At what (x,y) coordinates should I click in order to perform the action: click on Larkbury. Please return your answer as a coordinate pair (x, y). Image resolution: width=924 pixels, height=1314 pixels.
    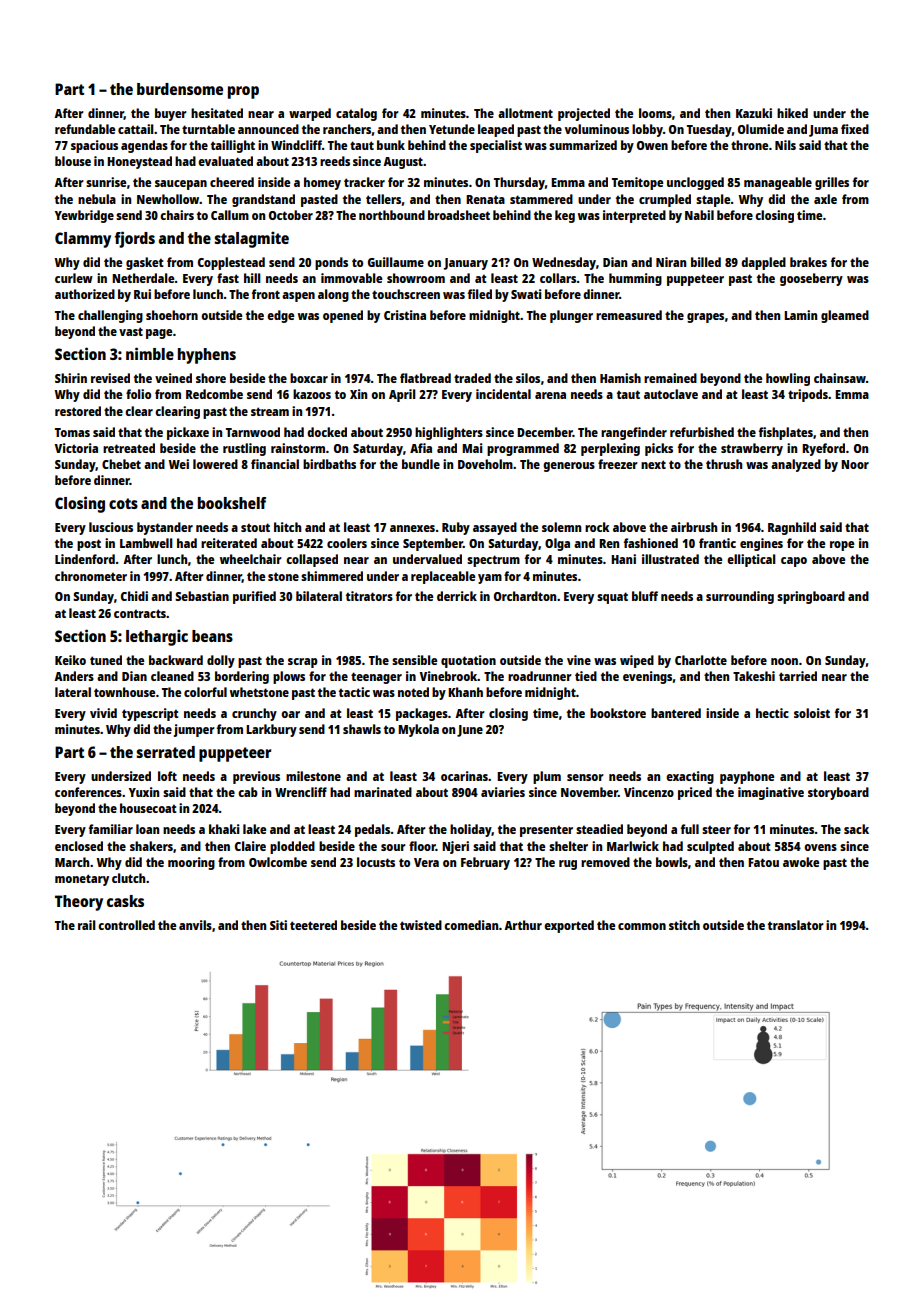
    Looking at the image, I should click on (271, 730).
